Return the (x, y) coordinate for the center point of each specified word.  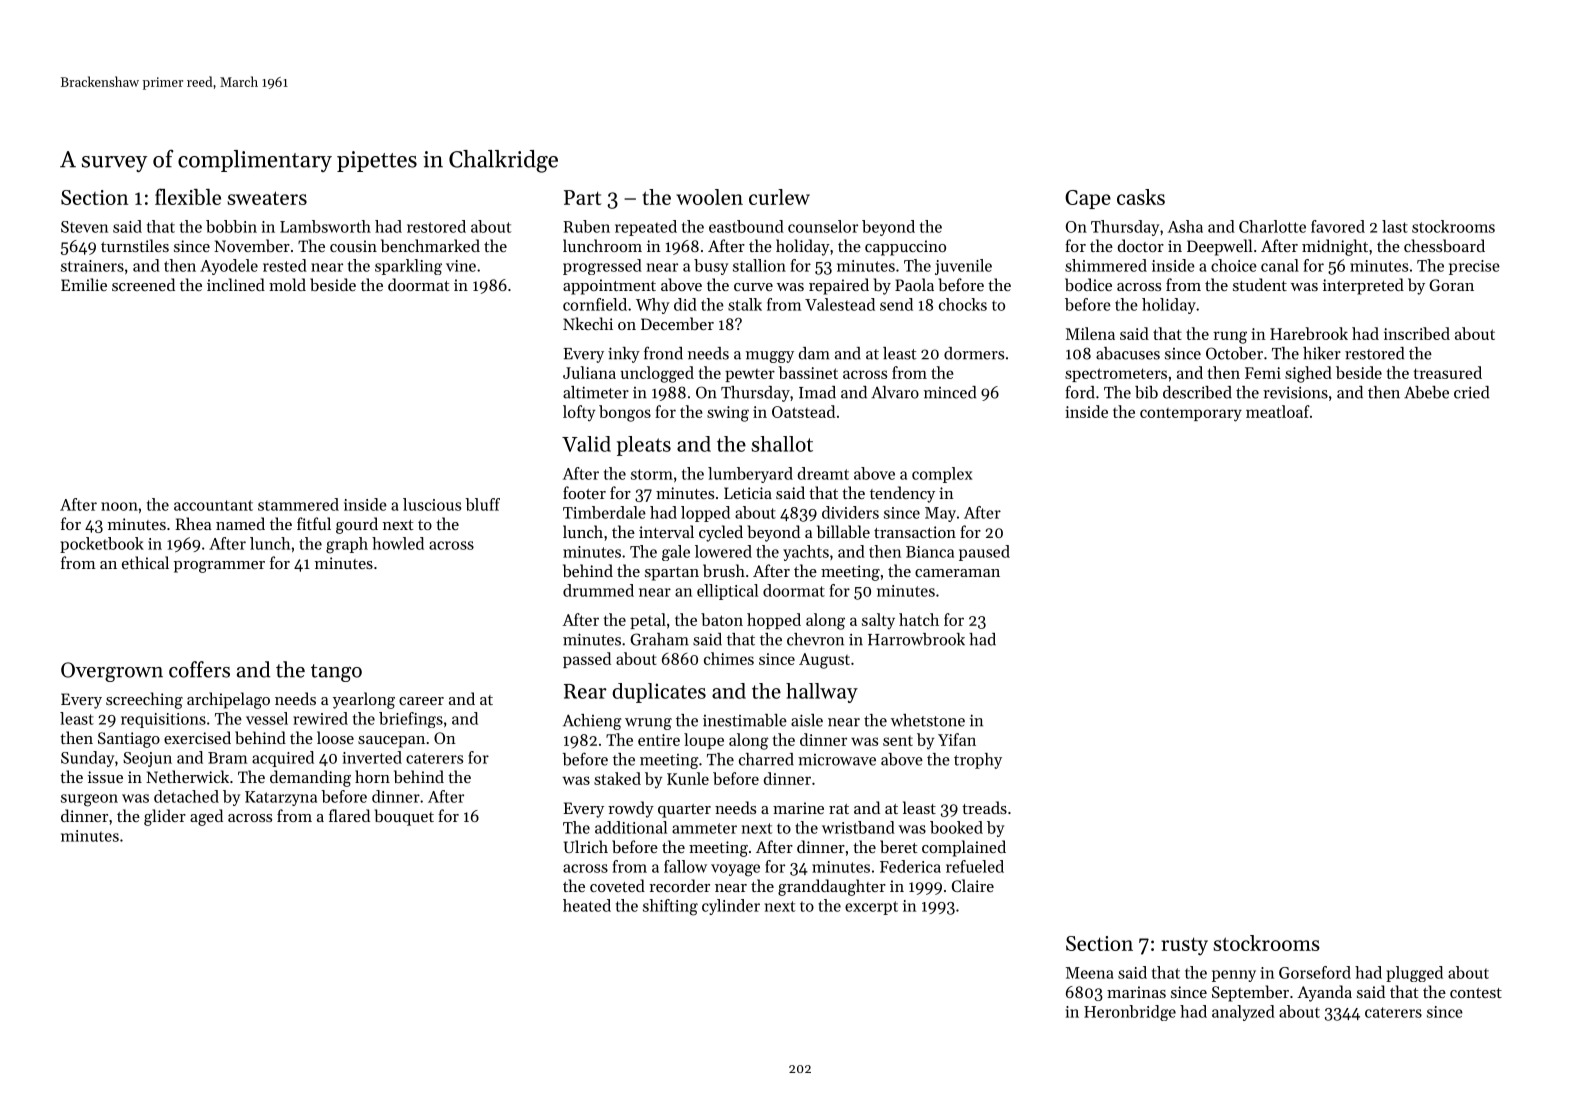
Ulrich (586, 846)
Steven (84, 227)
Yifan (957, 739)
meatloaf (1278, 411)
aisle (807, 720)
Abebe (1426, 392)
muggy (770, 357)
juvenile (963, 267)
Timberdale (604, 512)
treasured (1448, 372)
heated (587, 905)
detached (186, 796)
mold (287, 284)
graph (347, 545)
